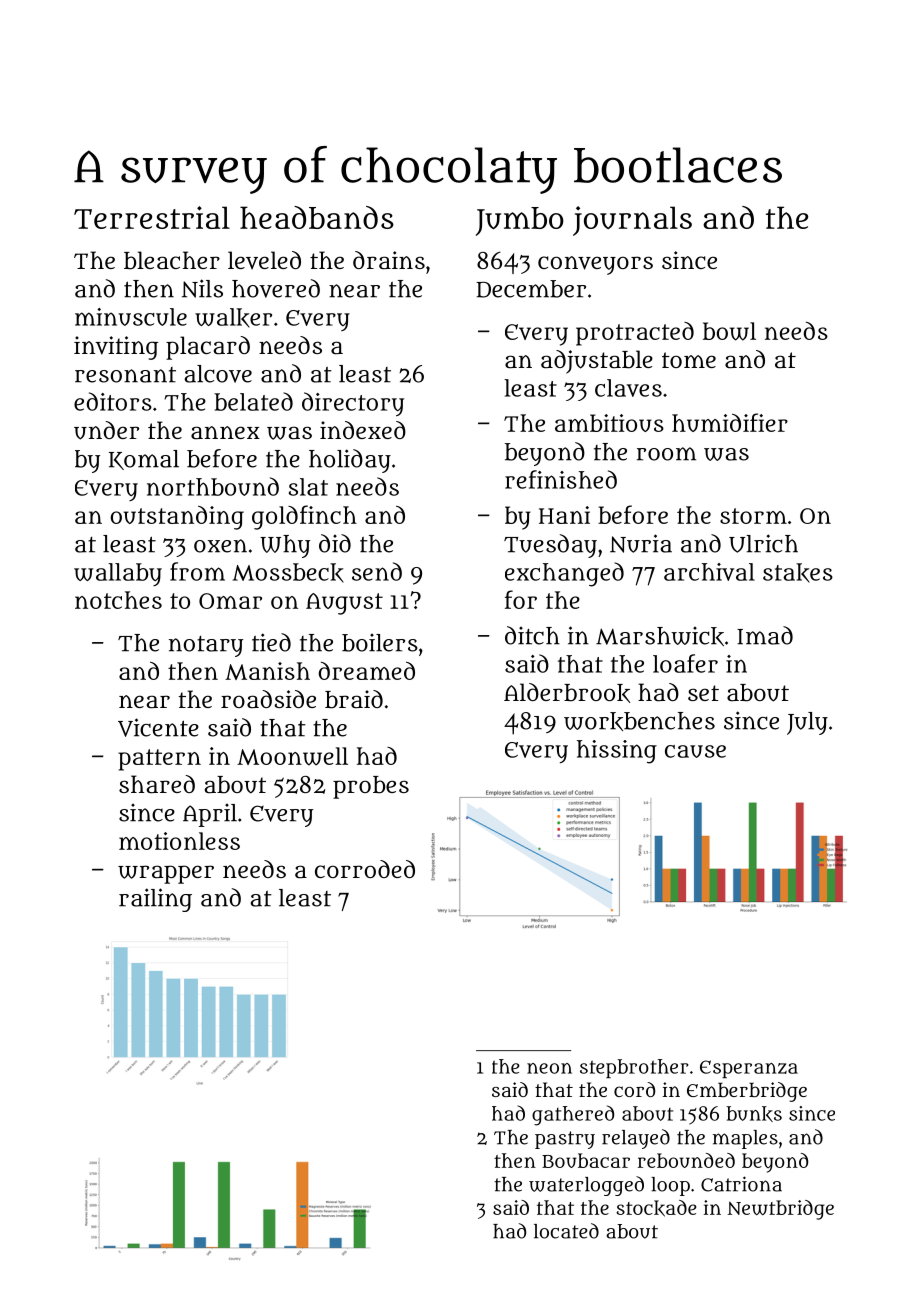 This image has width=910, height=1293. I want to click on bowl, so click(729, 331).
